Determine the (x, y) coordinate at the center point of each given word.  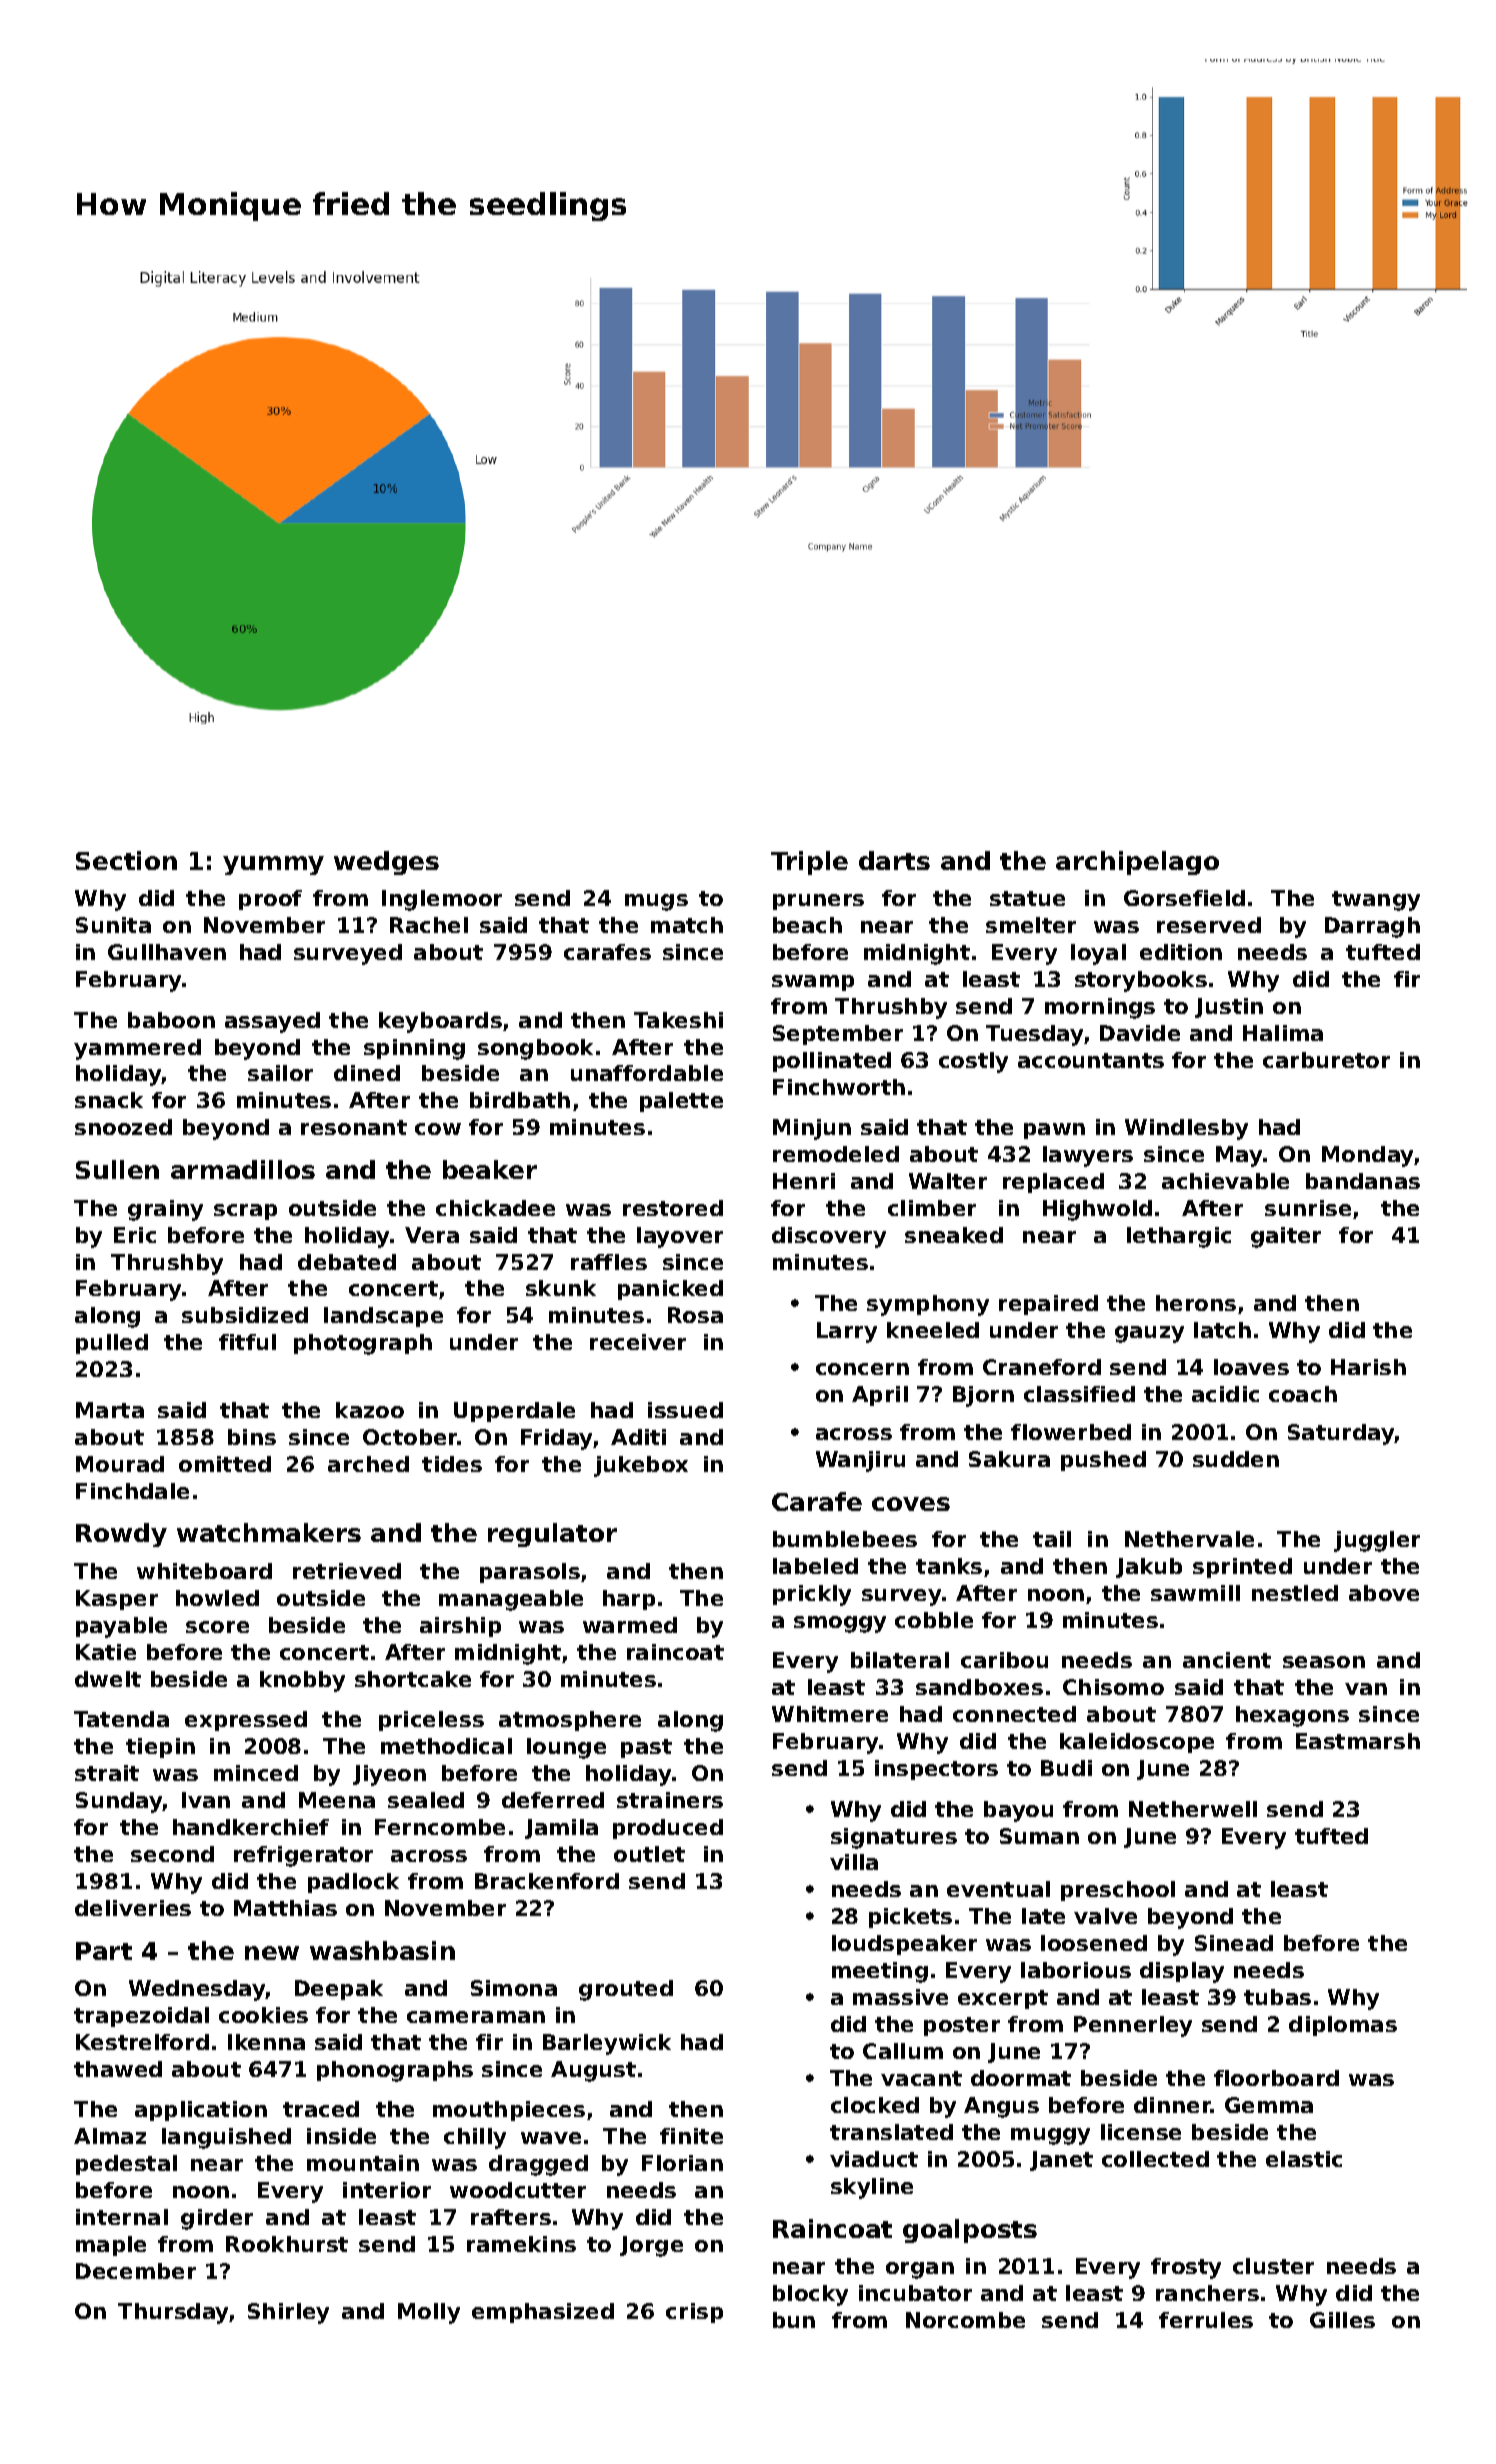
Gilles (1342, 2320)
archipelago (1137, 863)
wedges (386, 863)
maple (111, 2246)
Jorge (651, 2246)
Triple (809, 863)
